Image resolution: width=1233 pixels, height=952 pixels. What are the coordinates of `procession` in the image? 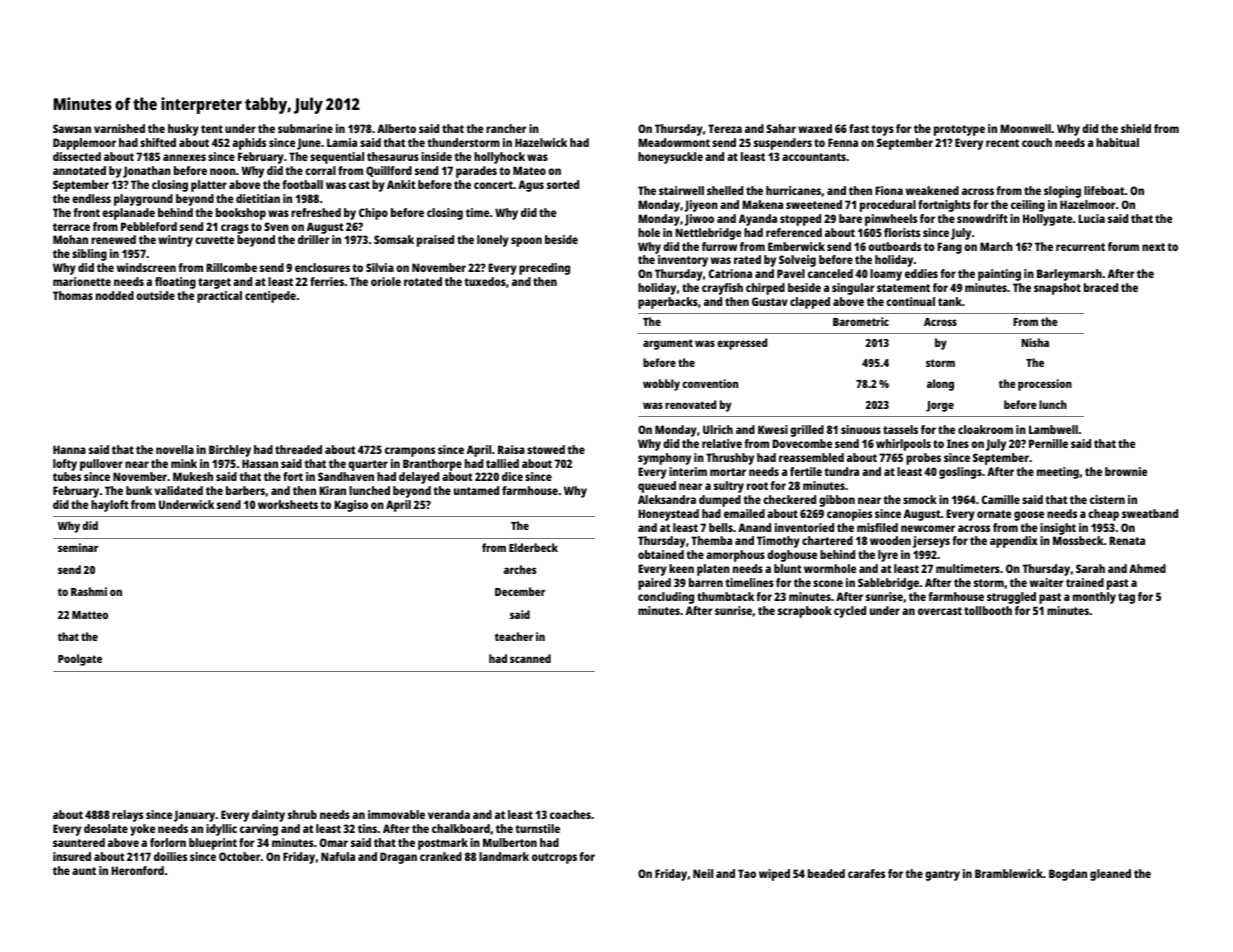 It's located at (1045, 385).
